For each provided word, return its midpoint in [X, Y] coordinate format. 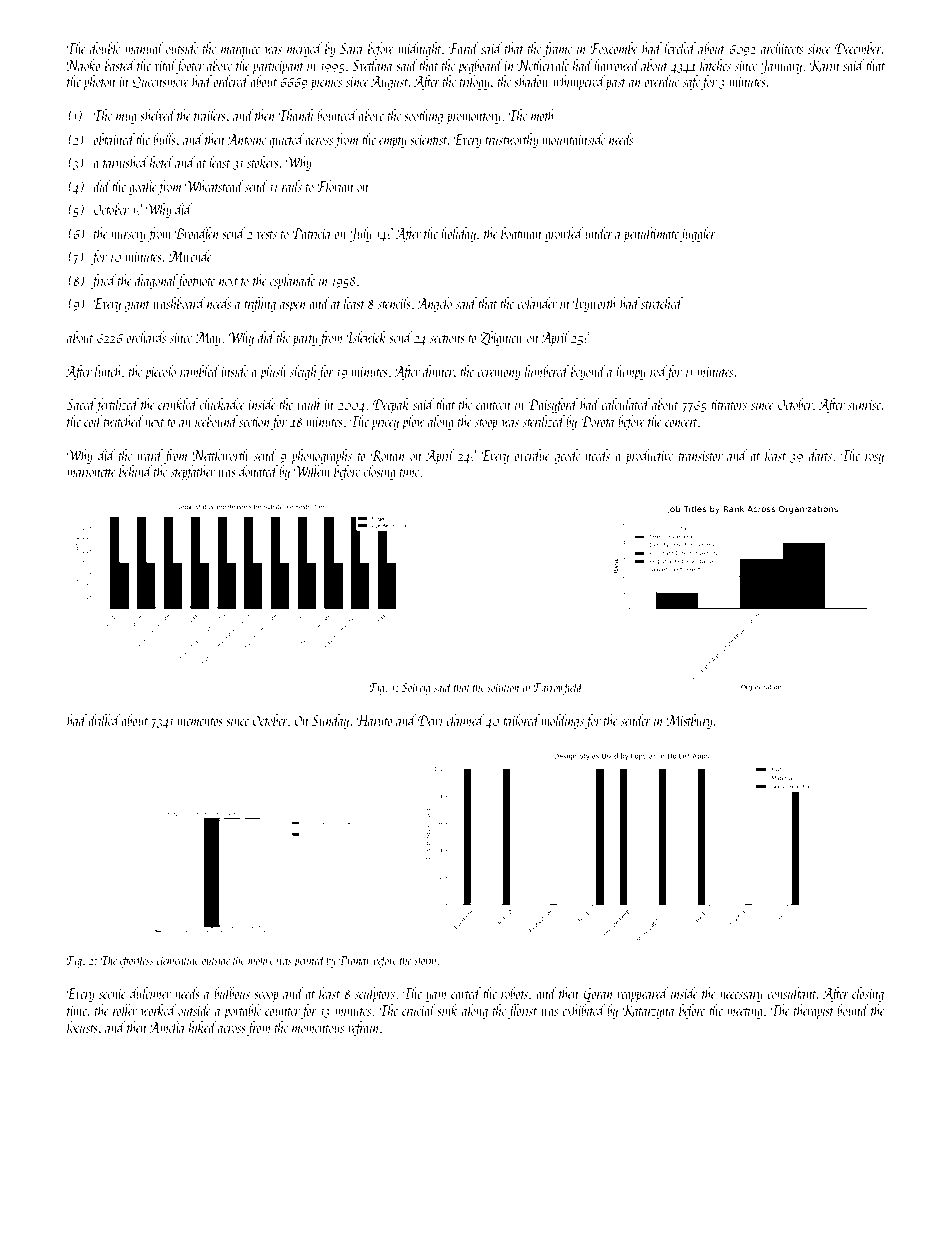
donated [258, 471]
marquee [240, 52]
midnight [420, 49]
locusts [82, 1027]
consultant [791, 993]
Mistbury [689, 721]
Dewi [430, 720]
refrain [363, 1028]
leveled [680, 48]
